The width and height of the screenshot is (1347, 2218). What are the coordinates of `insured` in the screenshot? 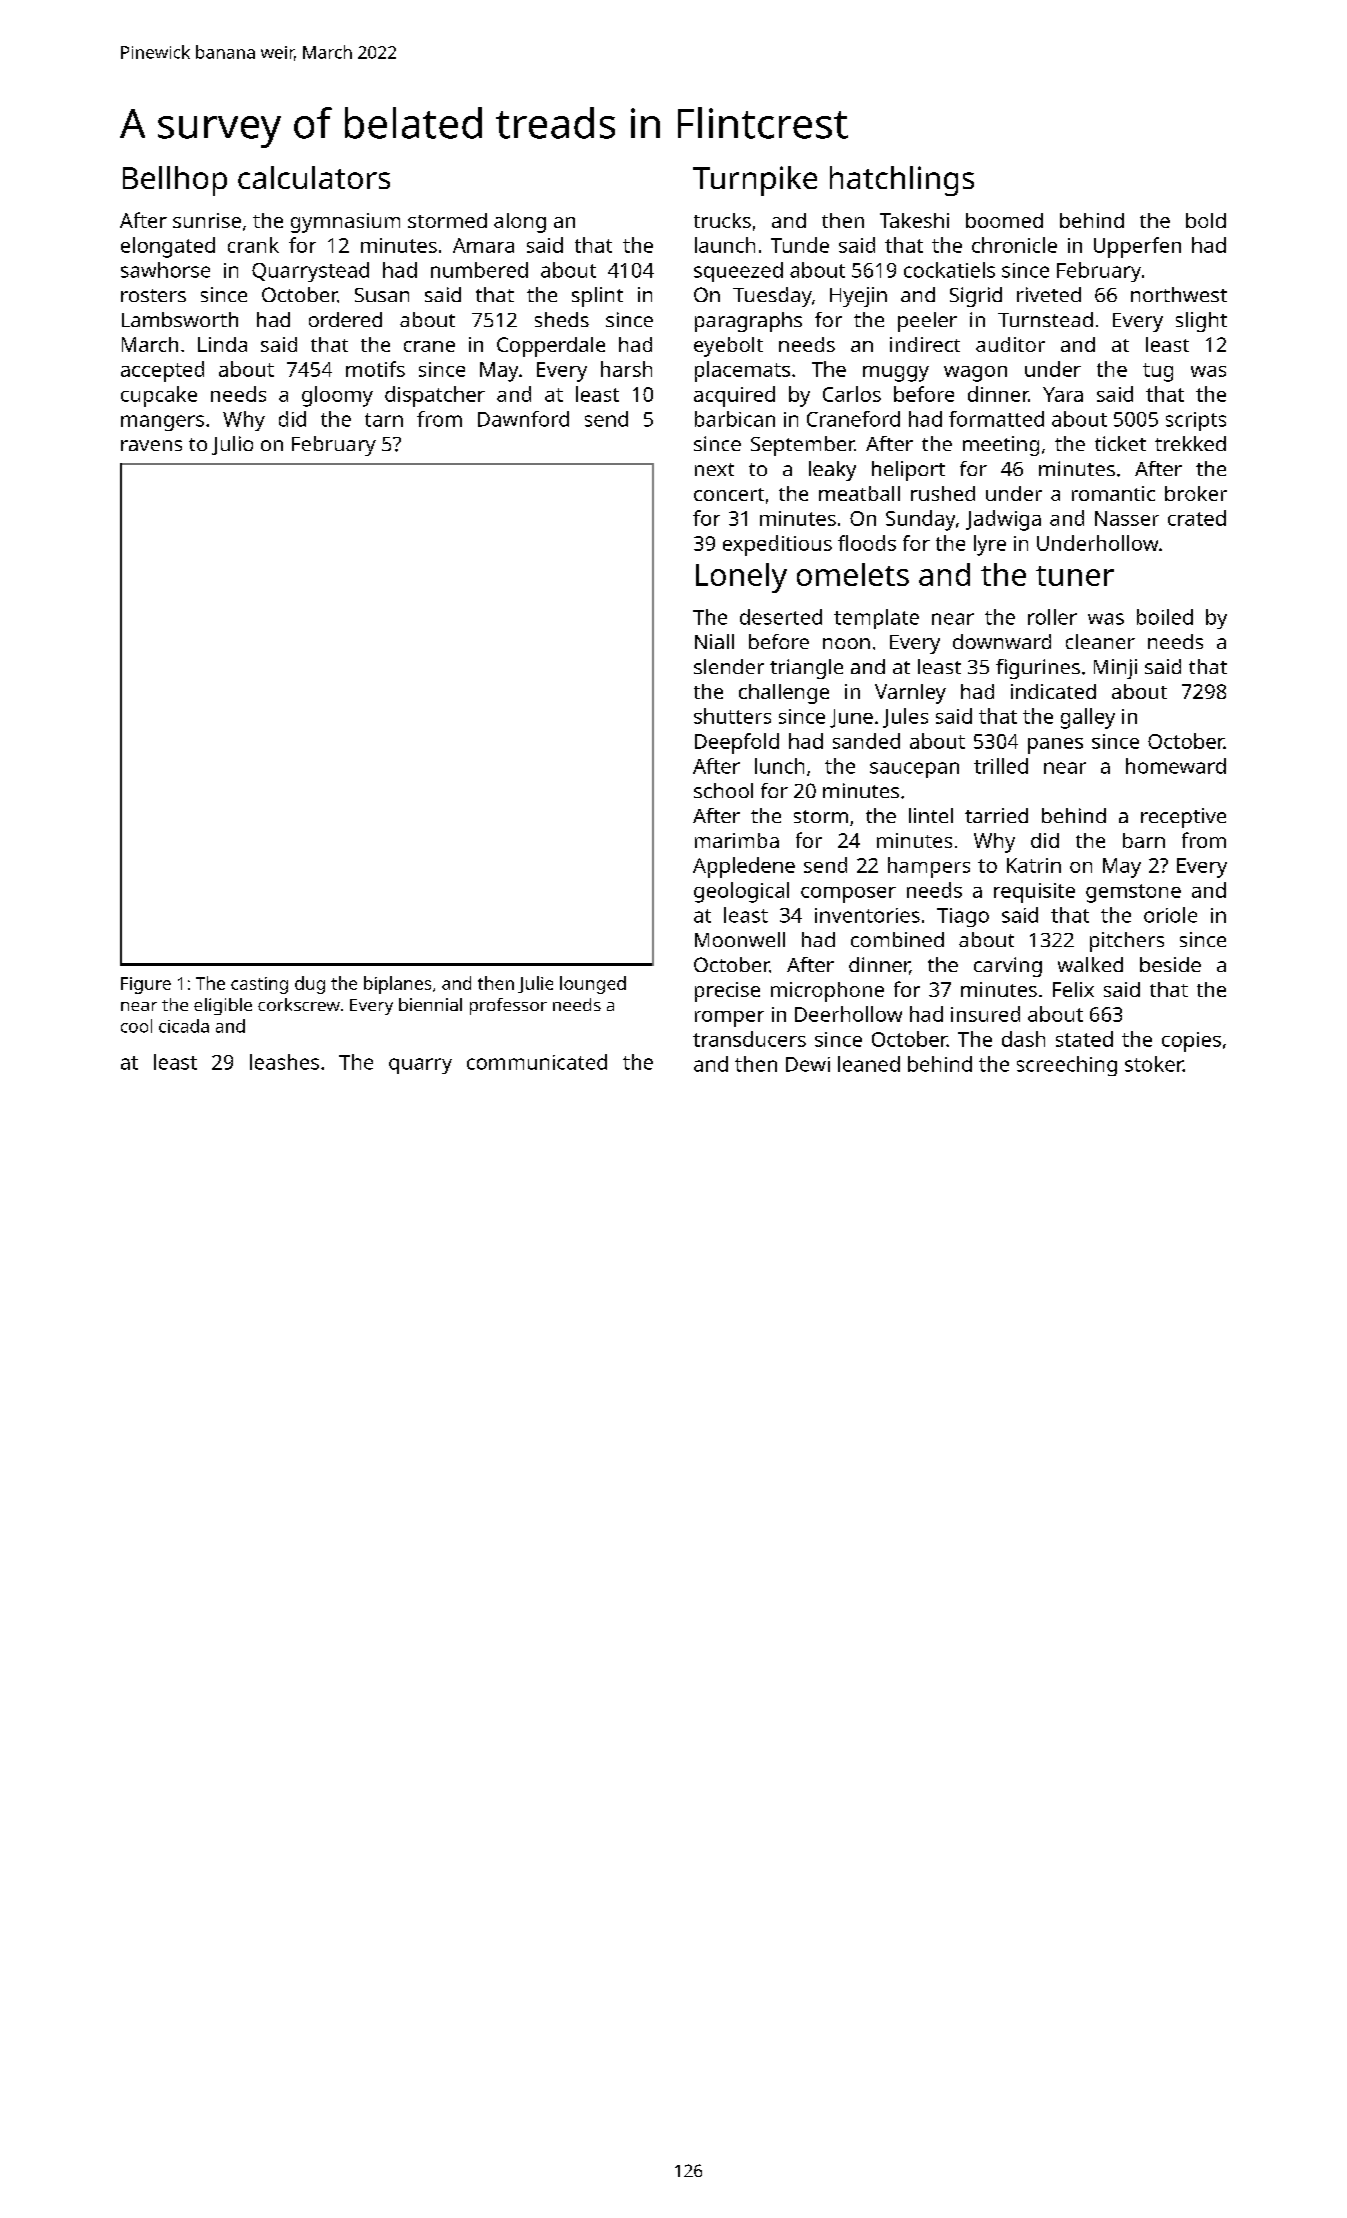 It's located at (985, 1014).
